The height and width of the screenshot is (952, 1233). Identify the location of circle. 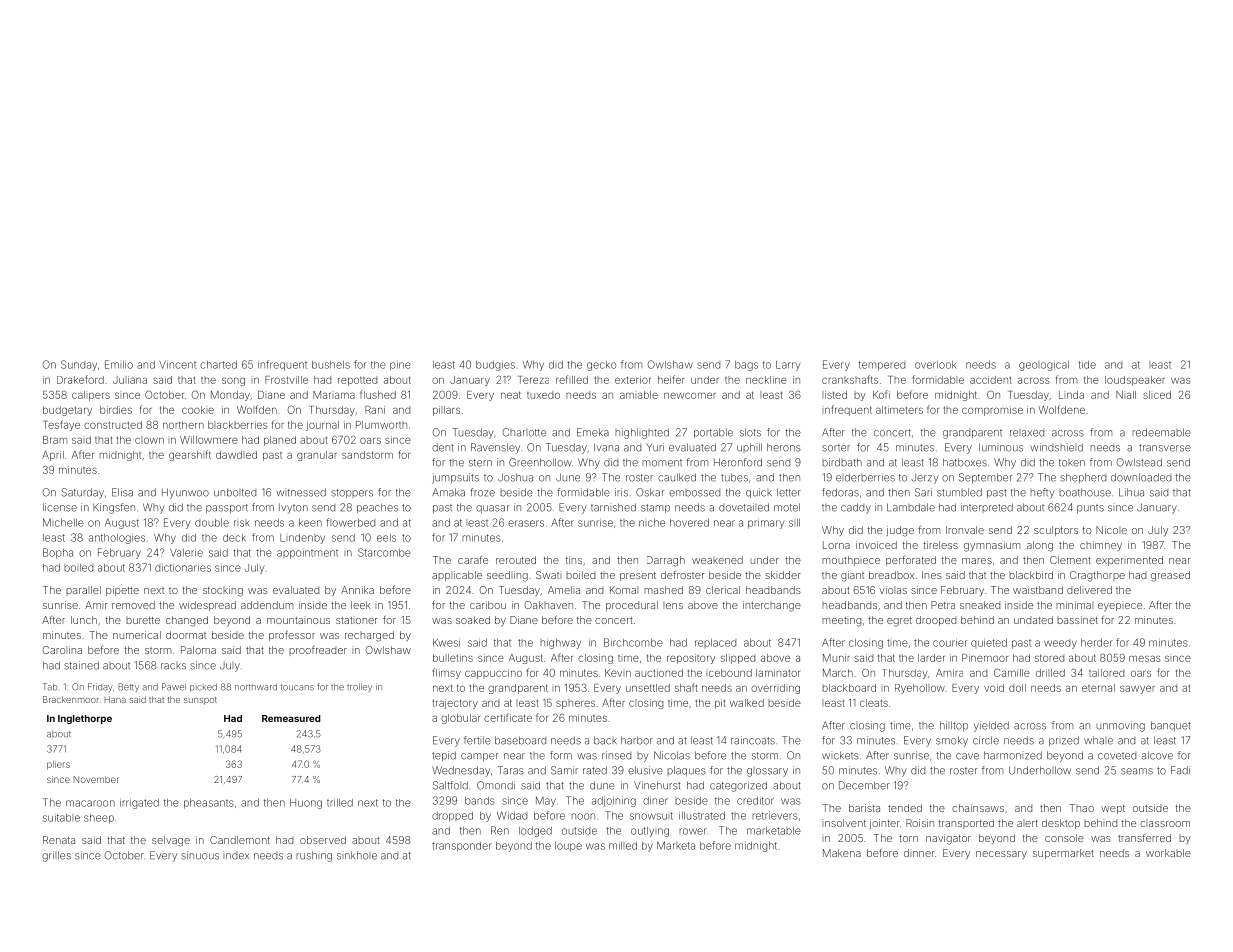
(986, 740).
